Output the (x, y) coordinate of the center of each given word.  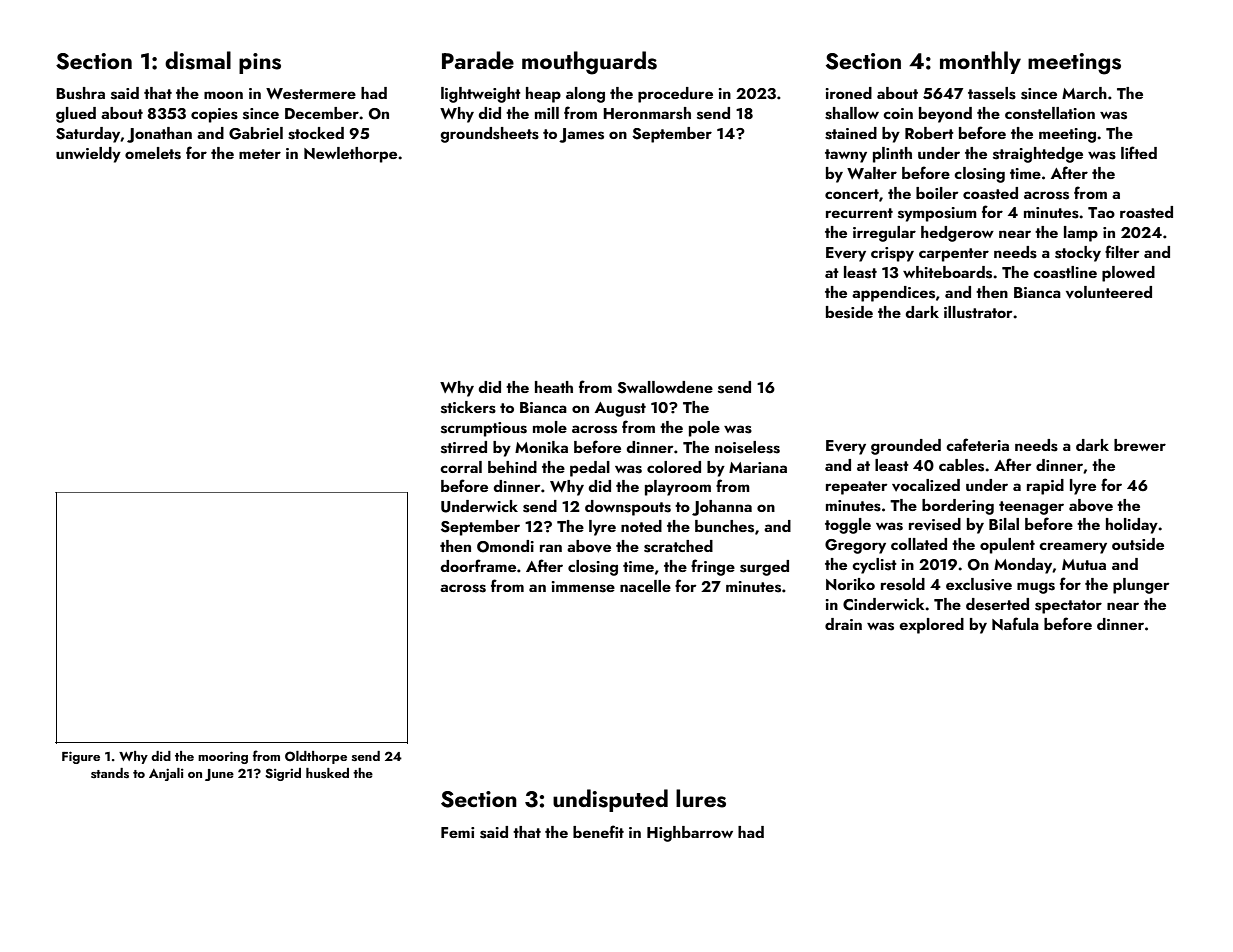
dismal (198, 60)
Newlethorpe (350, 155)
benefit (598, 831)
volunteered (1109, 292)
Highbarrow (690, 834)
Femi (457, 832)
